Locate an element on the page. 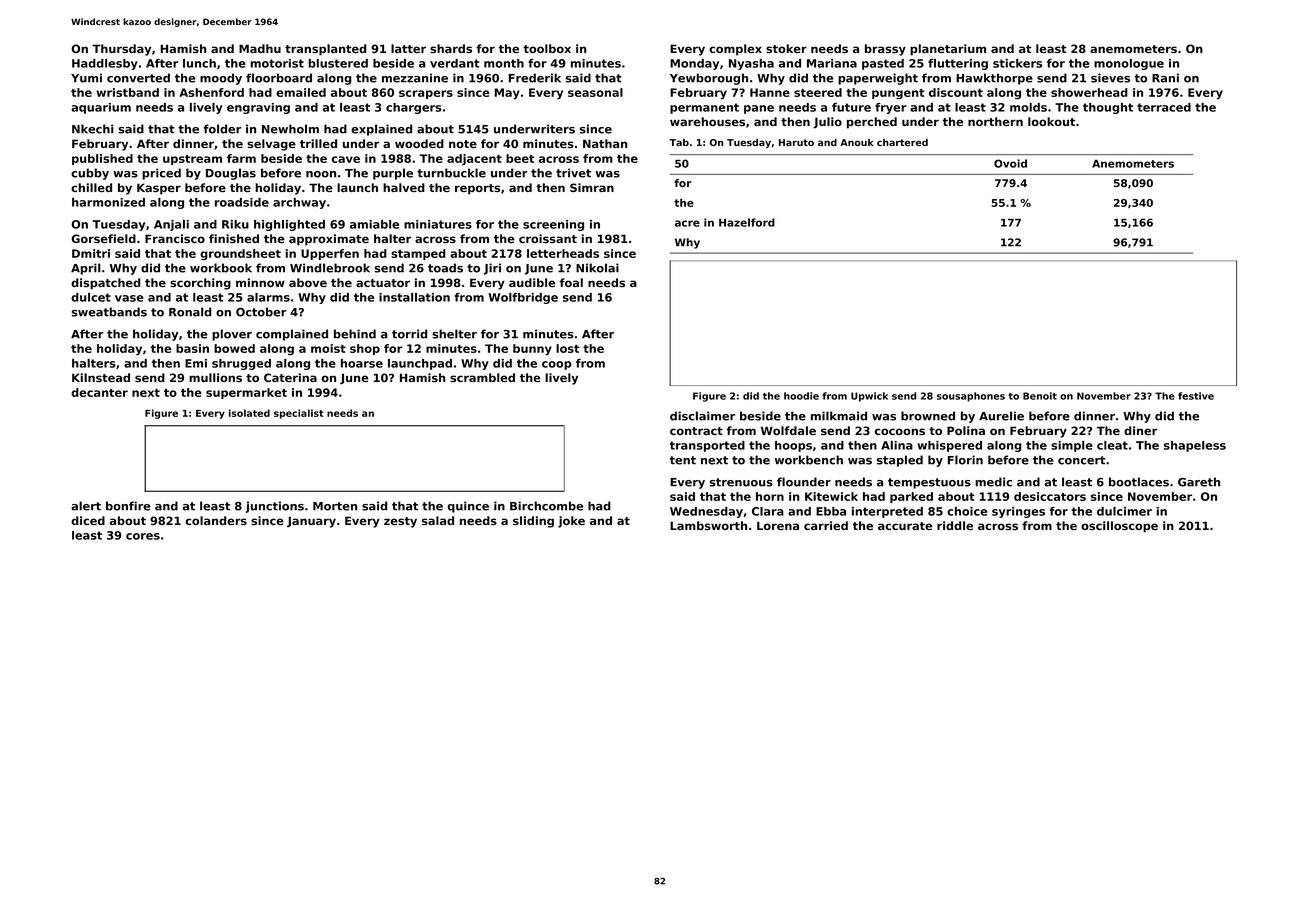  foal is located at coordinates (571, 282).
